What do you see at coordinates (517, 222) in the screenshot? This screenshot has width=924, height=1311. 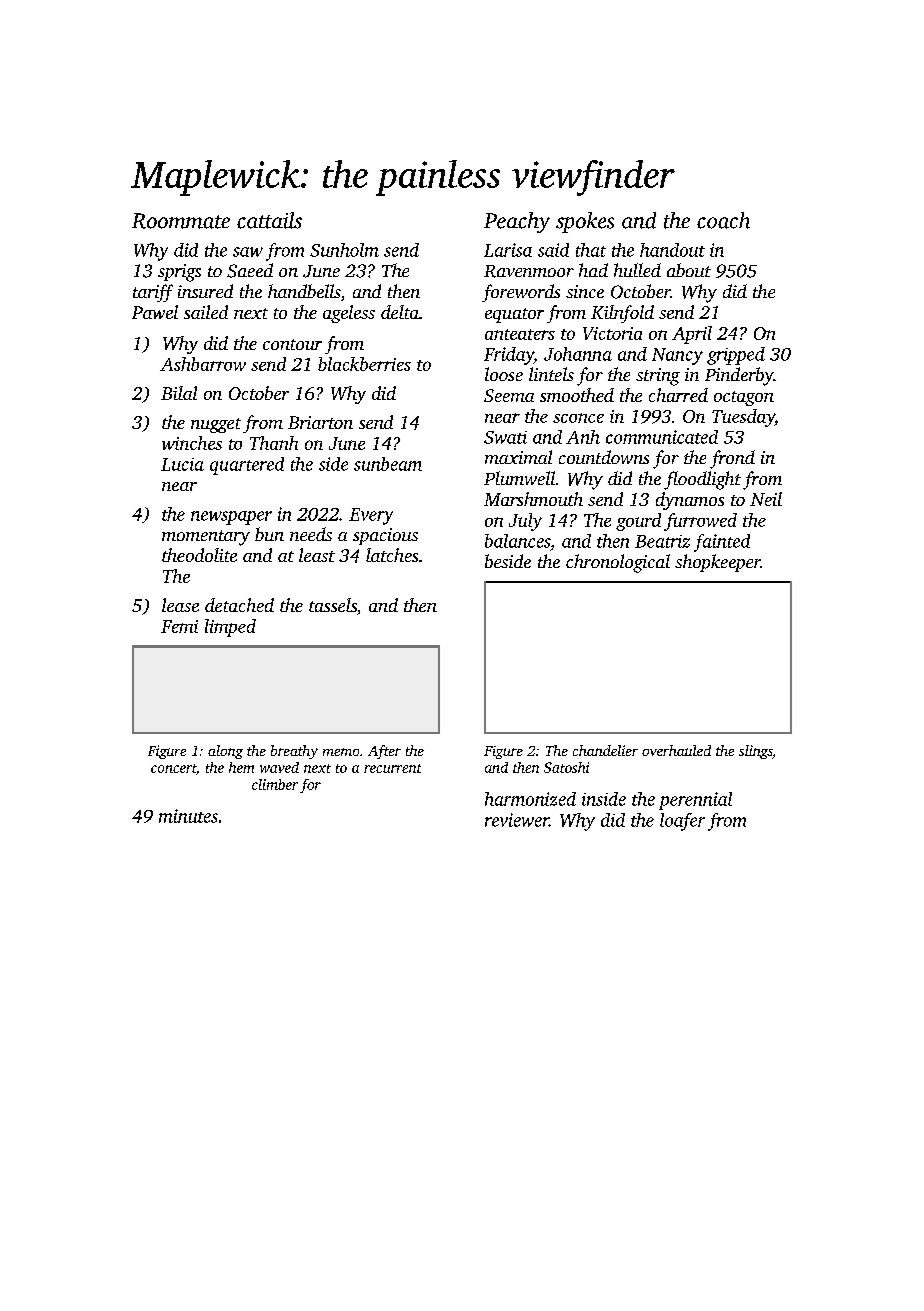 I see `Peachy` at bounding box center [517, 222].
